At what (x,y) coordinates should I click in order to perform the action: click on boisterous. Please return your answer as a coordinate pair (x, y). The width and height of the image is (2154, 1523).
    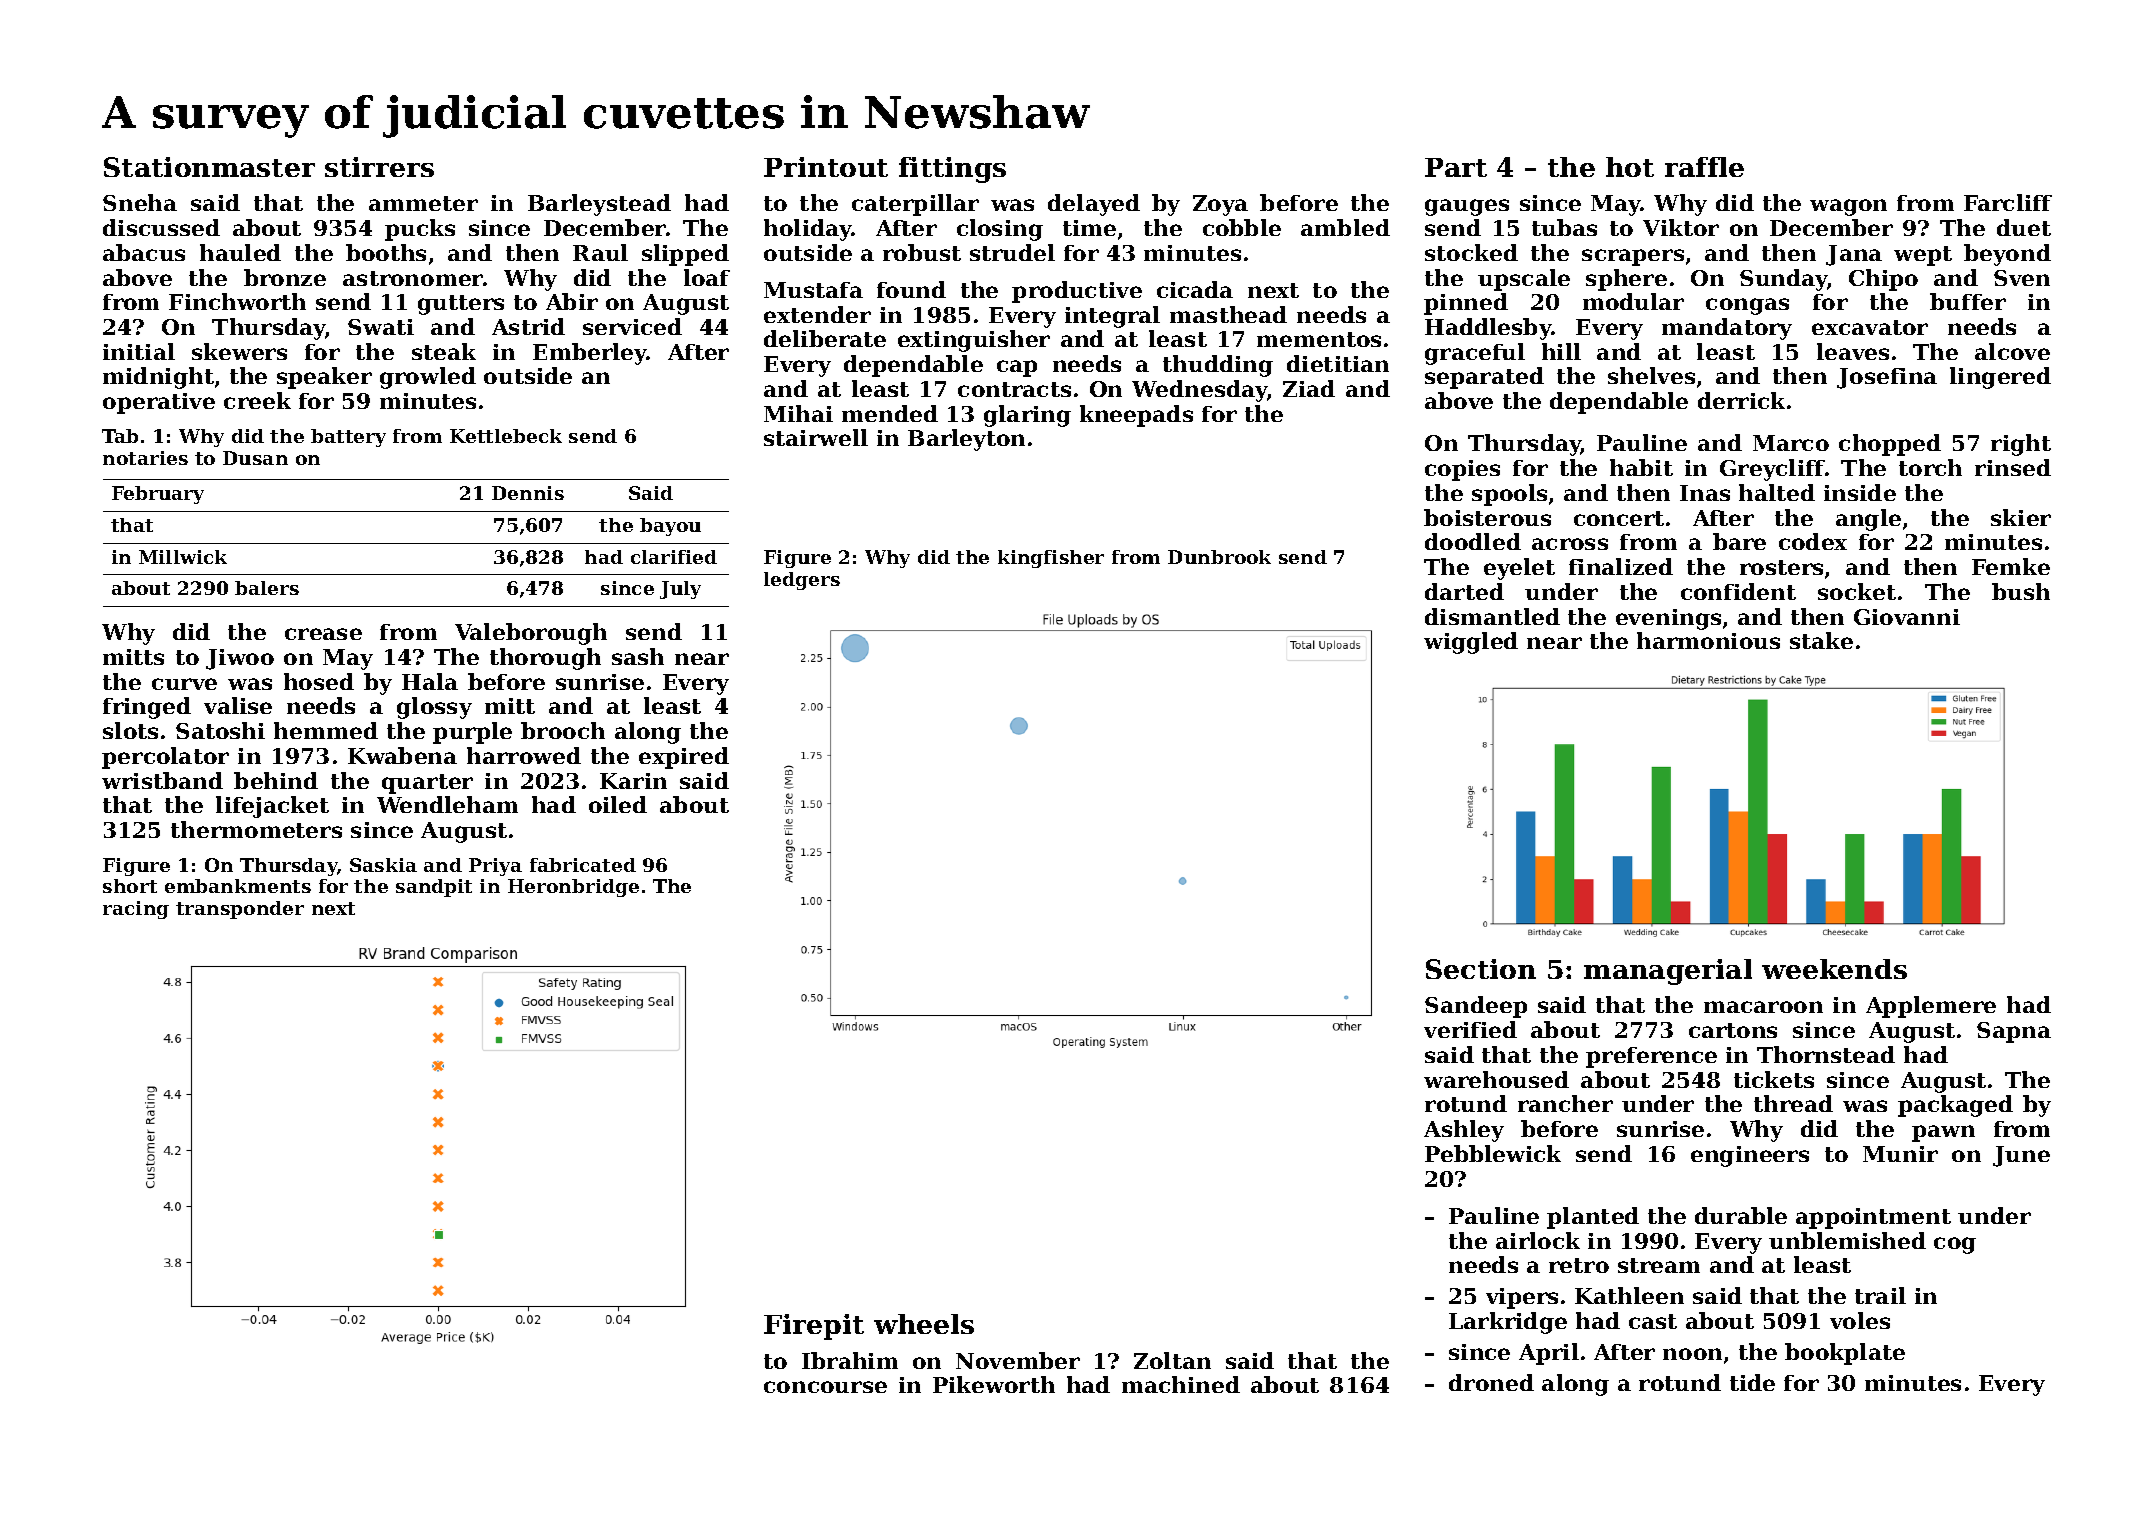
    Looking at the image, I should click on (1487, 517).
